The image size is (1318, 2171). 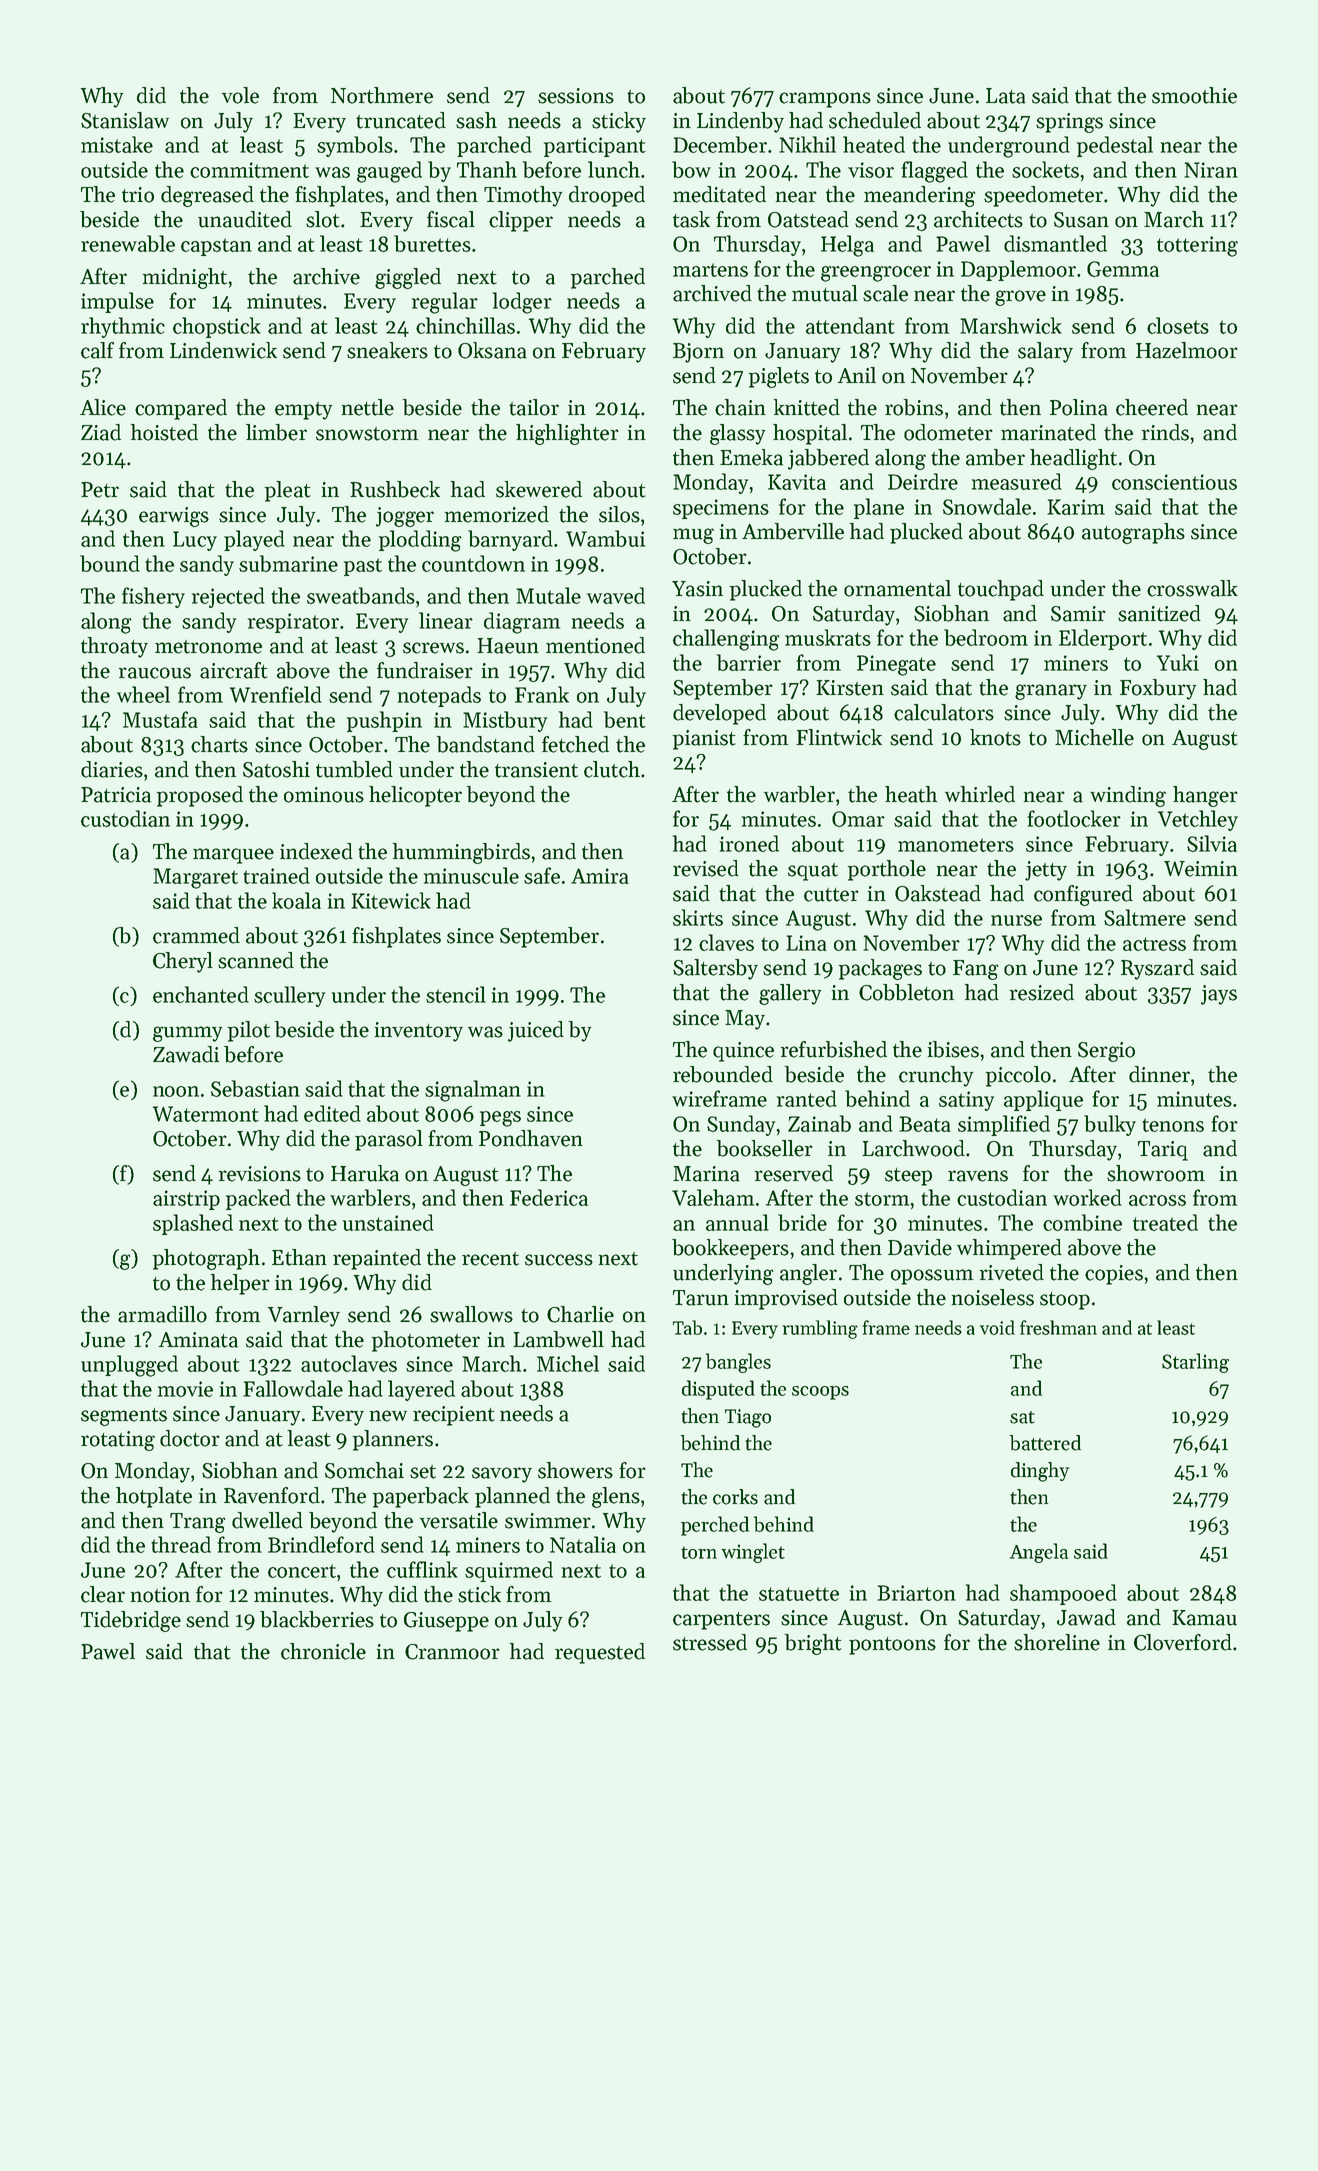 I want to click on Natalia, so click(x=583, y=1544).
